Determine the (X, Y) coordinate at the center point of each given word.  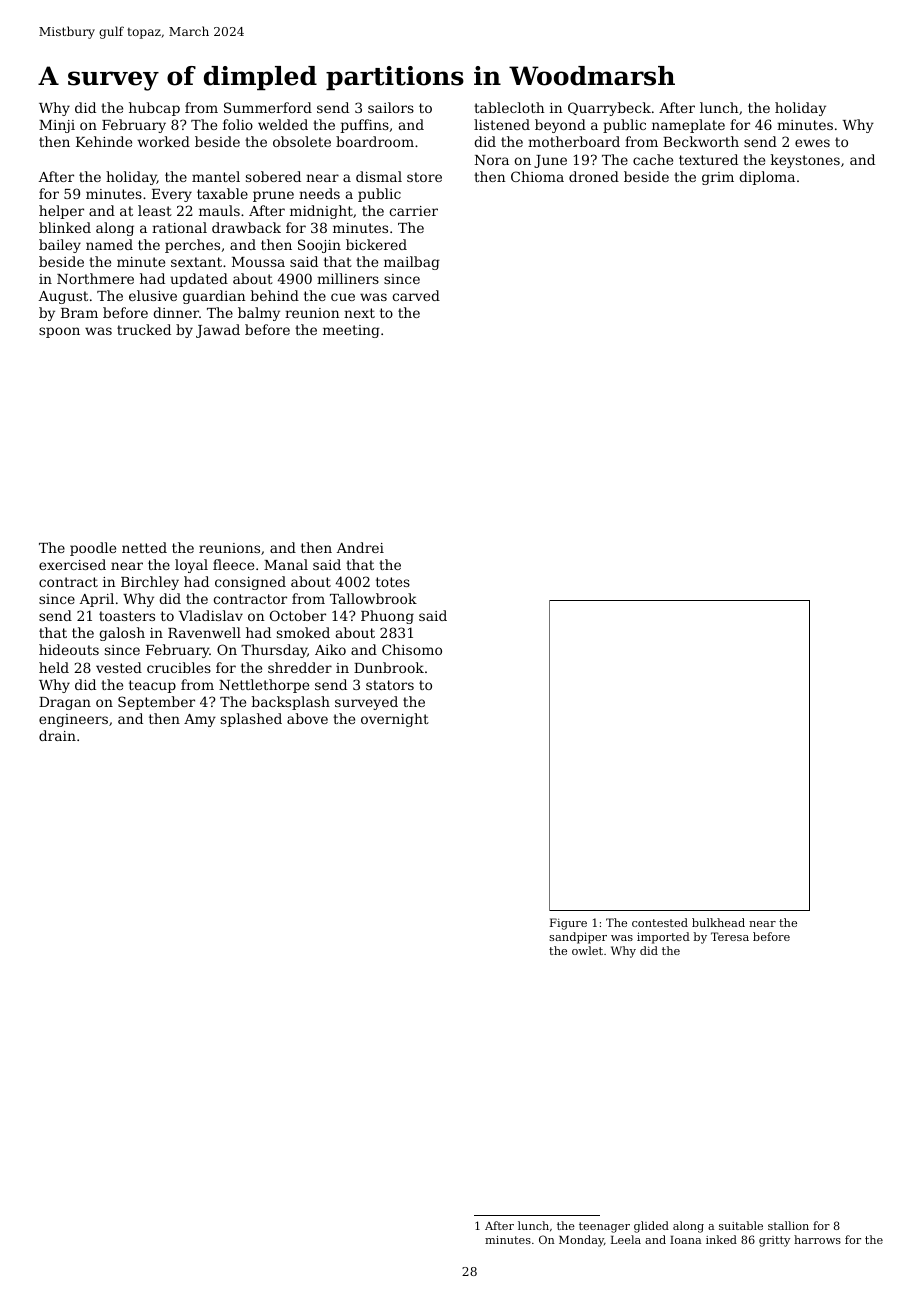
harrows (817, 1239)
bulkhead (718, 922)
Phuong (387, 617)
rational (179, 227)
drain (57, 735)
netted (144, 547)
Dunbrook (389, 667)
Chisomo (412, 649)
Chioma (537, 176)
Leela (626, 1239)
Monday (581, 1241)
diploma (767, 178)
